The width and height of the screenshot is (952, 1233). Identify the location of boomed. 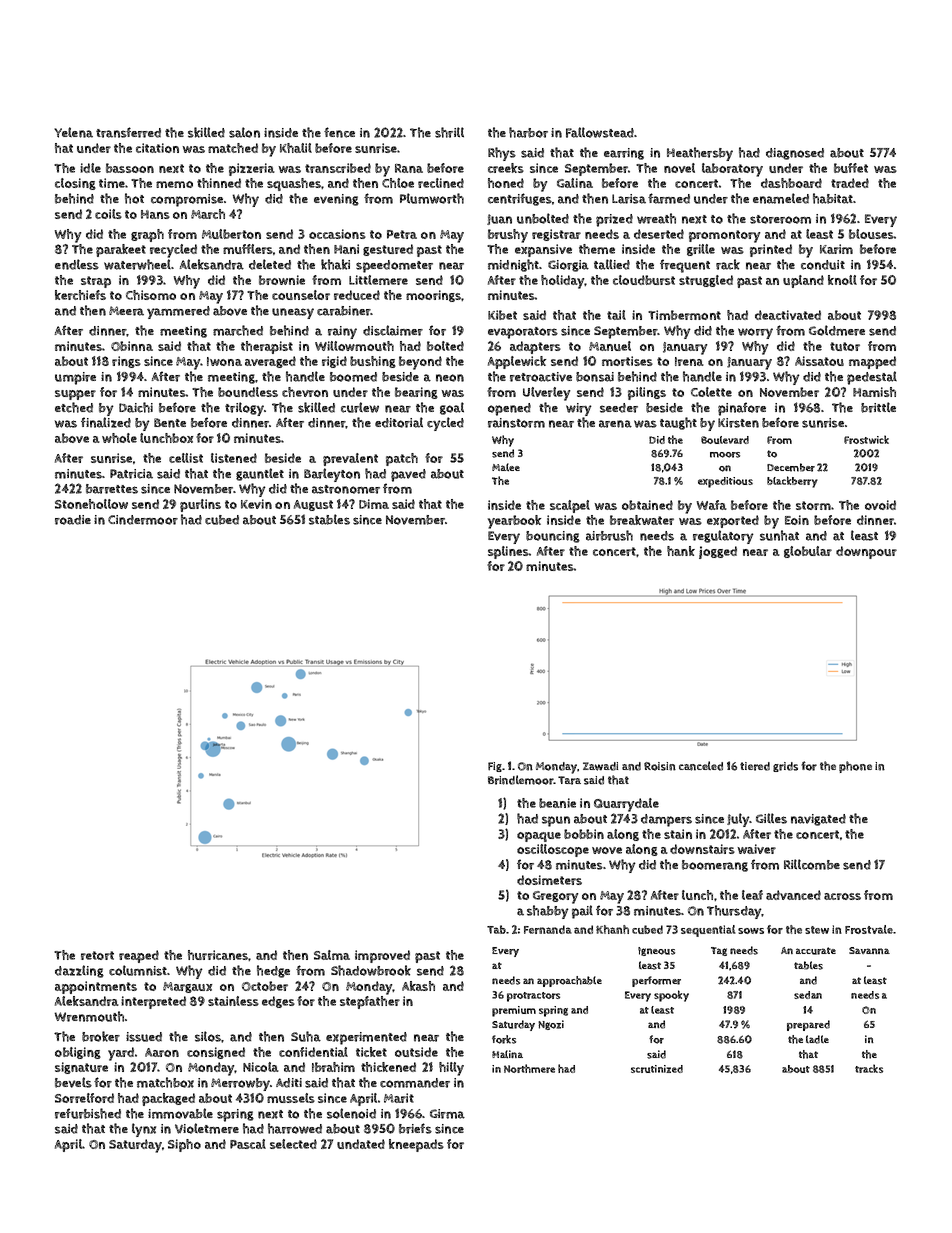
(353, 377).
